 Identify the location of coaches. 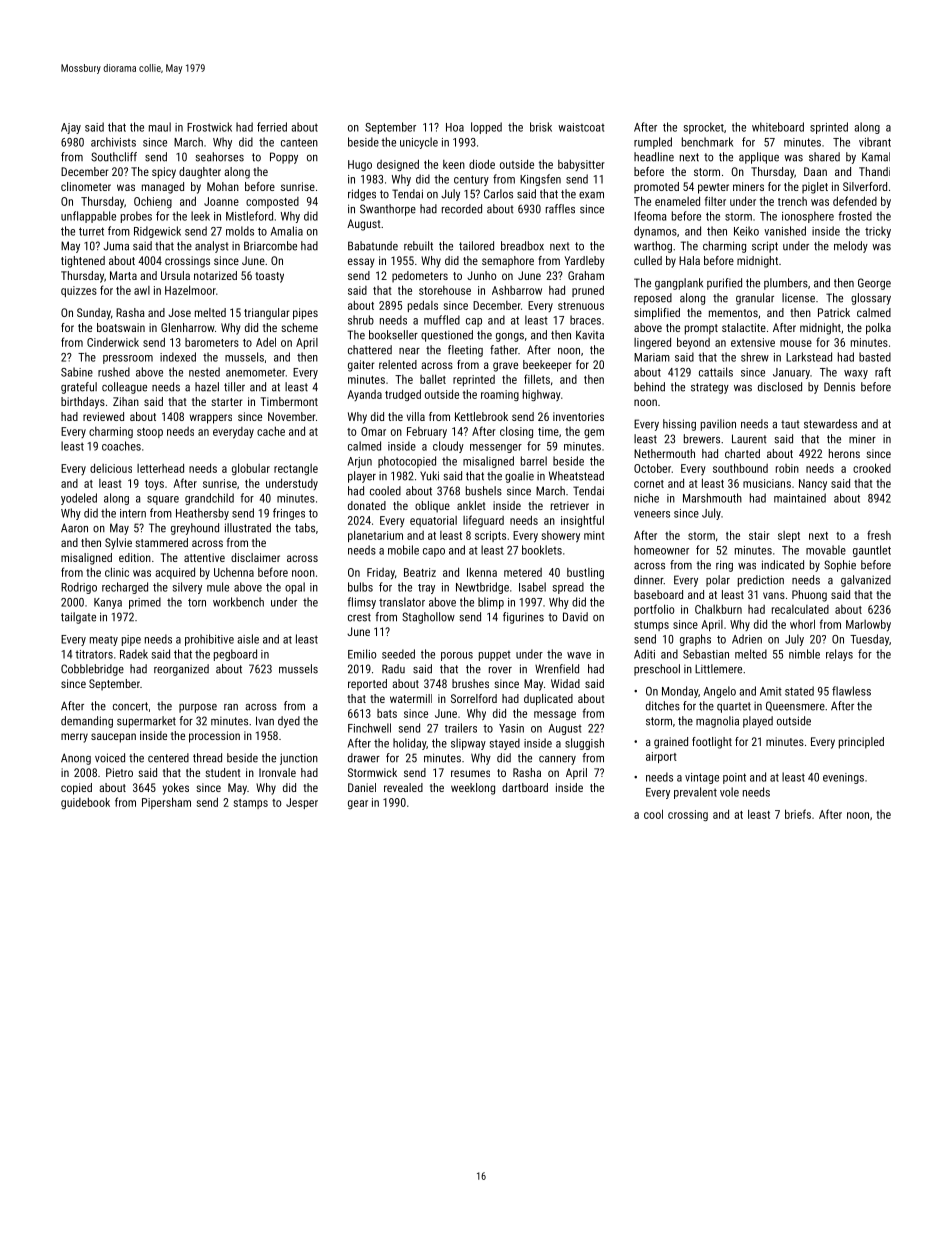
(121, 446).
